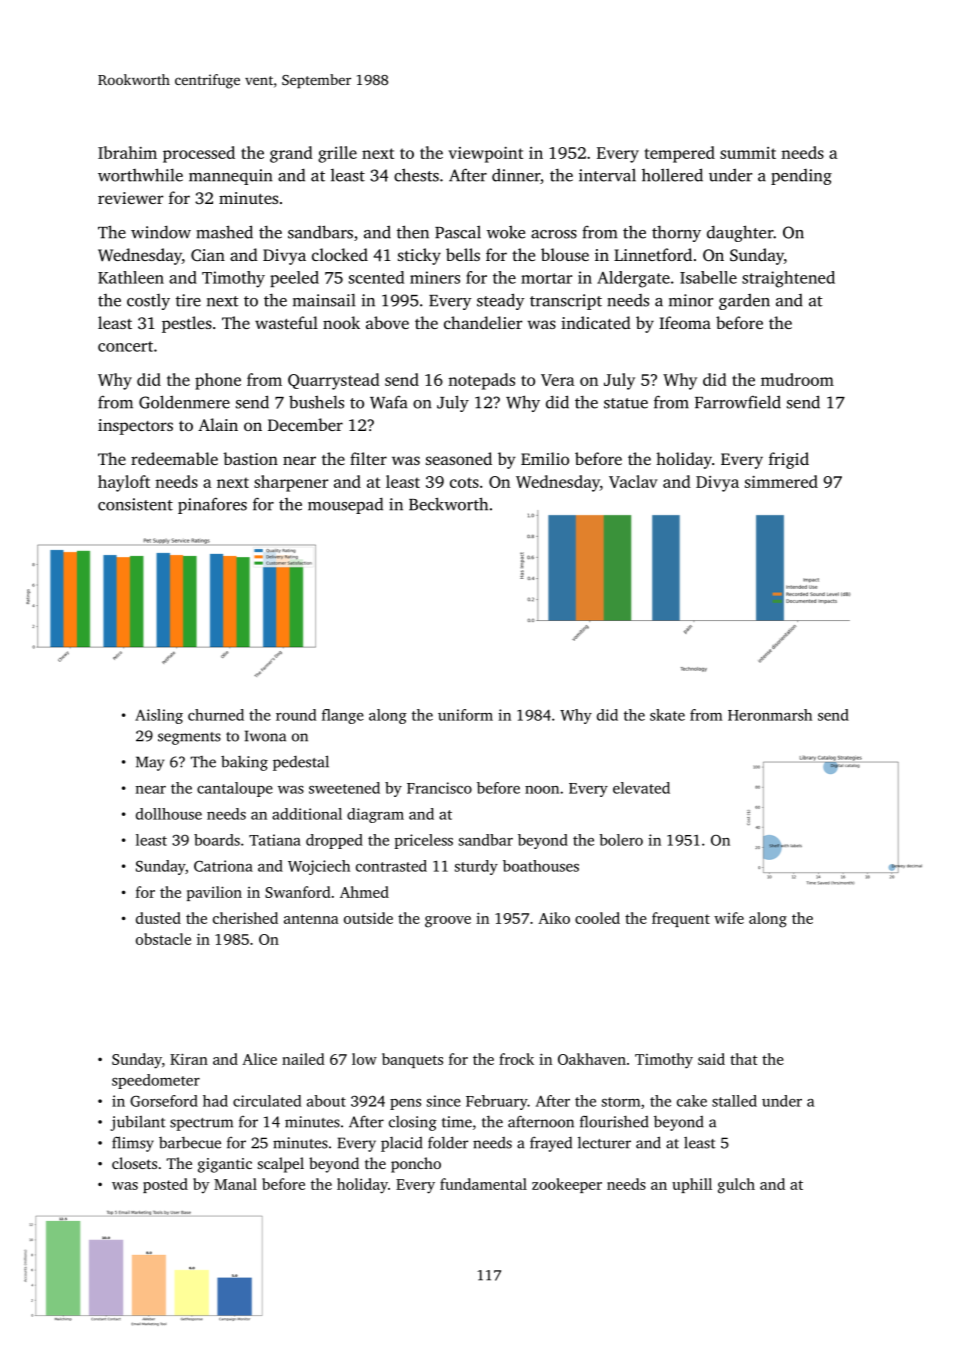  What do you see at coordinates (235, 1184) in the image?
I see `Manal` at bounding box center [235, 1184].
